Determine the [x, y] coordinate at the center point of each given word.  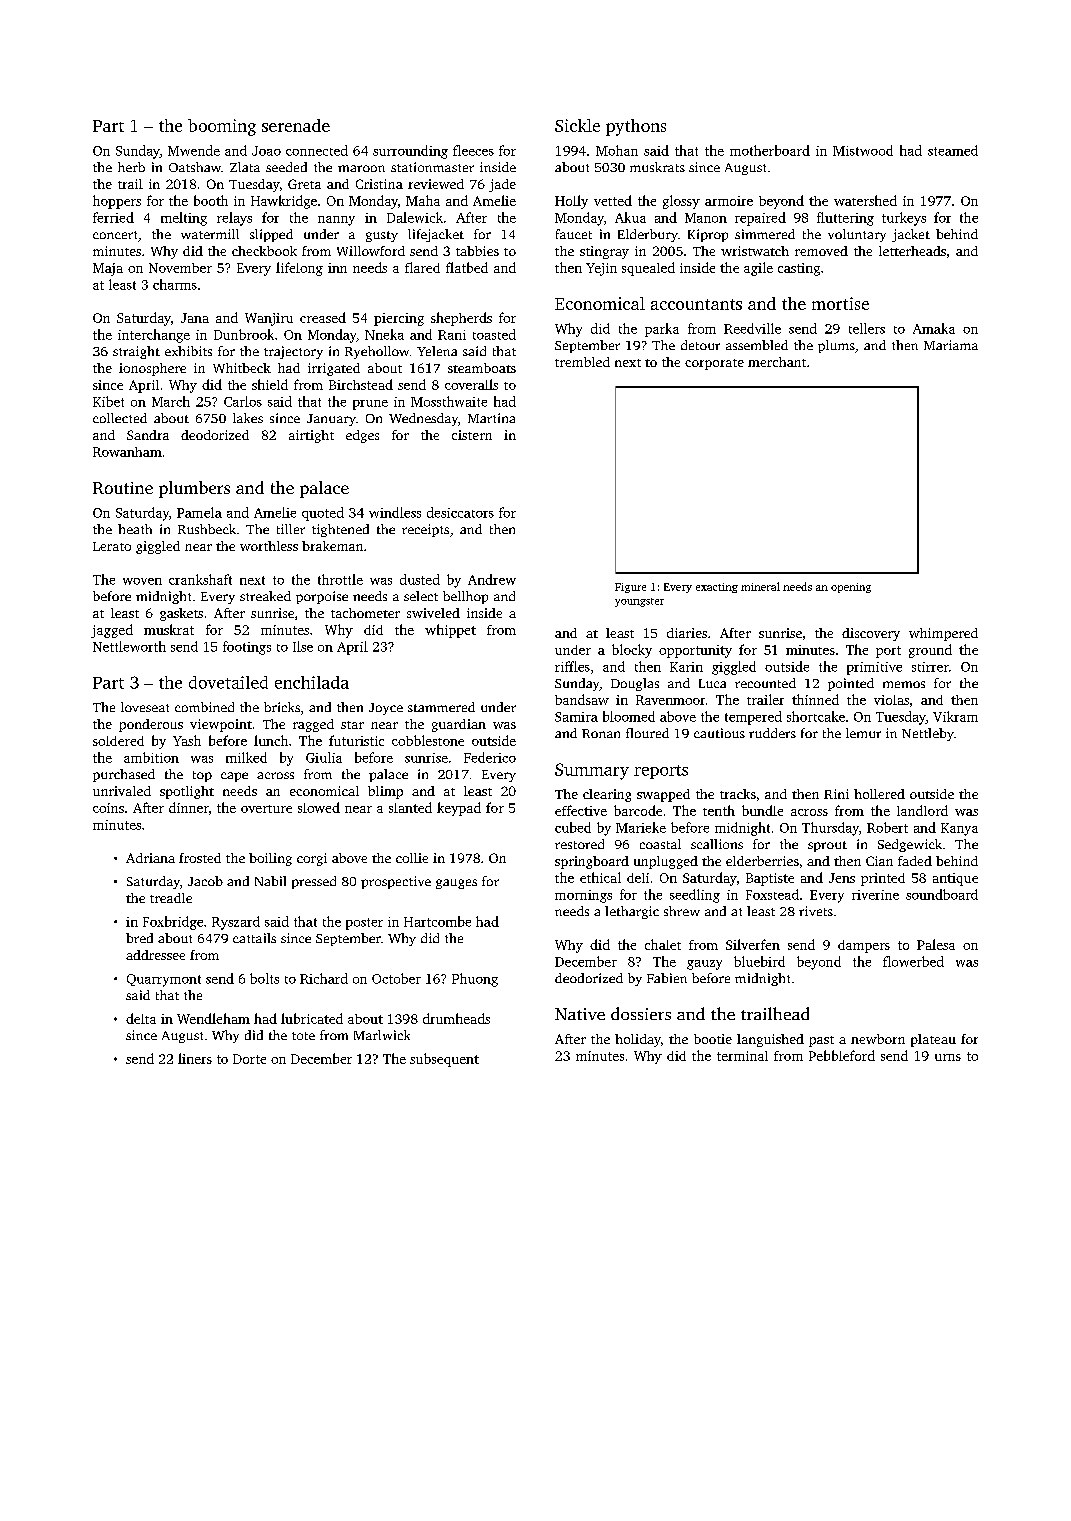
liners [195, 1058]
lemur [863, 733]
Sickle [577, 125]
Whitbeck [242, 368]
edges [362, 436]
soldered [118, 741]
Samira [576, 717]
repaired [760, 219]
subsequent [444, 1060]
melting [184, 219]
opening [851, 588]
